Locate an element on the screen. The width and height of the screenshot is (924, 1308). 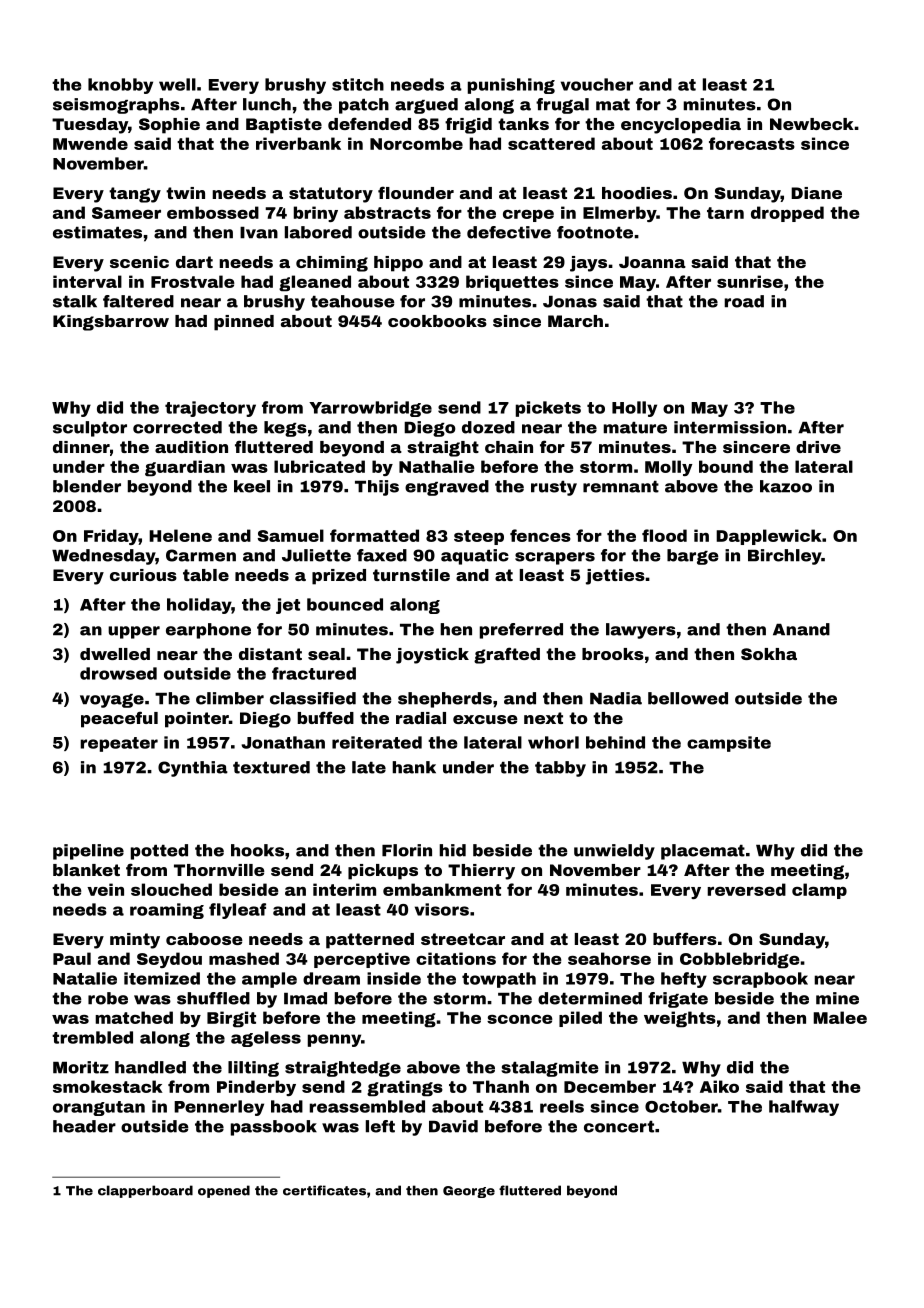
sculptor is located at coordinates (90, 429).
